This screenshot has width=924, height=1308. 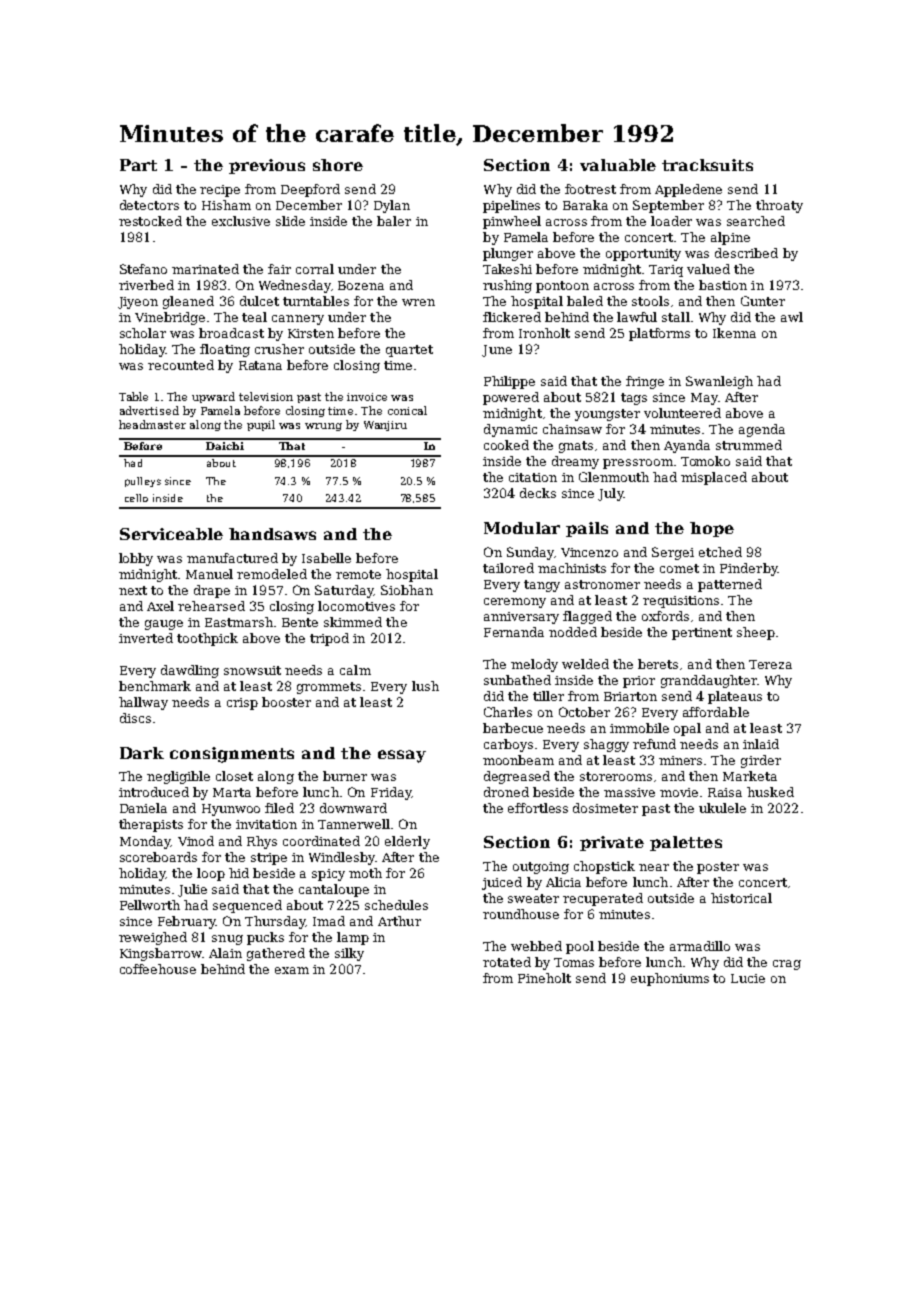 What do you see at coordinates (687, 446) in the screenshot?
I see `Ayanda` at bounding box center [687, 446].
